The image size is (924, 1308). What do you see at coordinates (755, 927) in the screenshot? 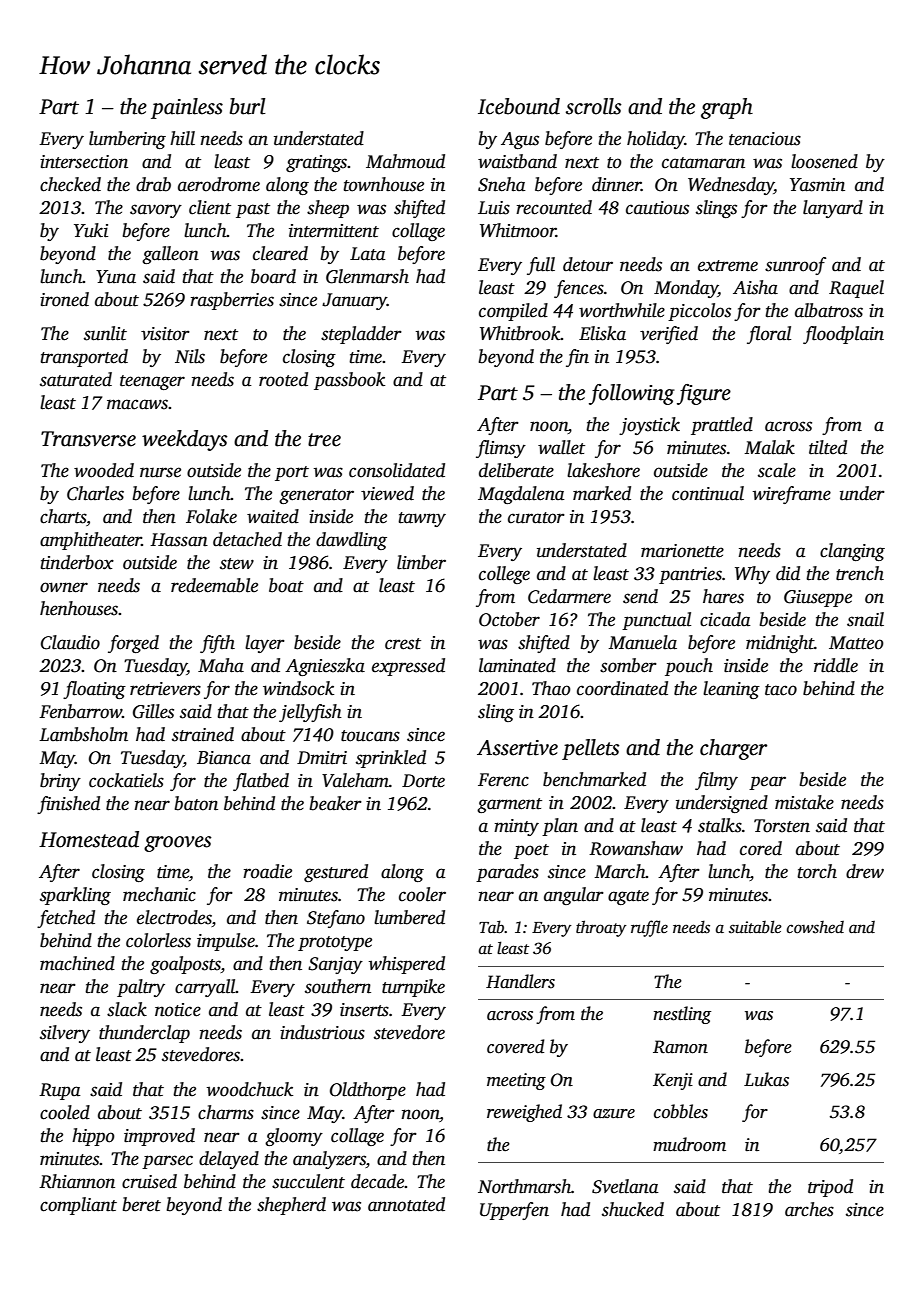
I see `suitable` at bounding box center [755, 927].
